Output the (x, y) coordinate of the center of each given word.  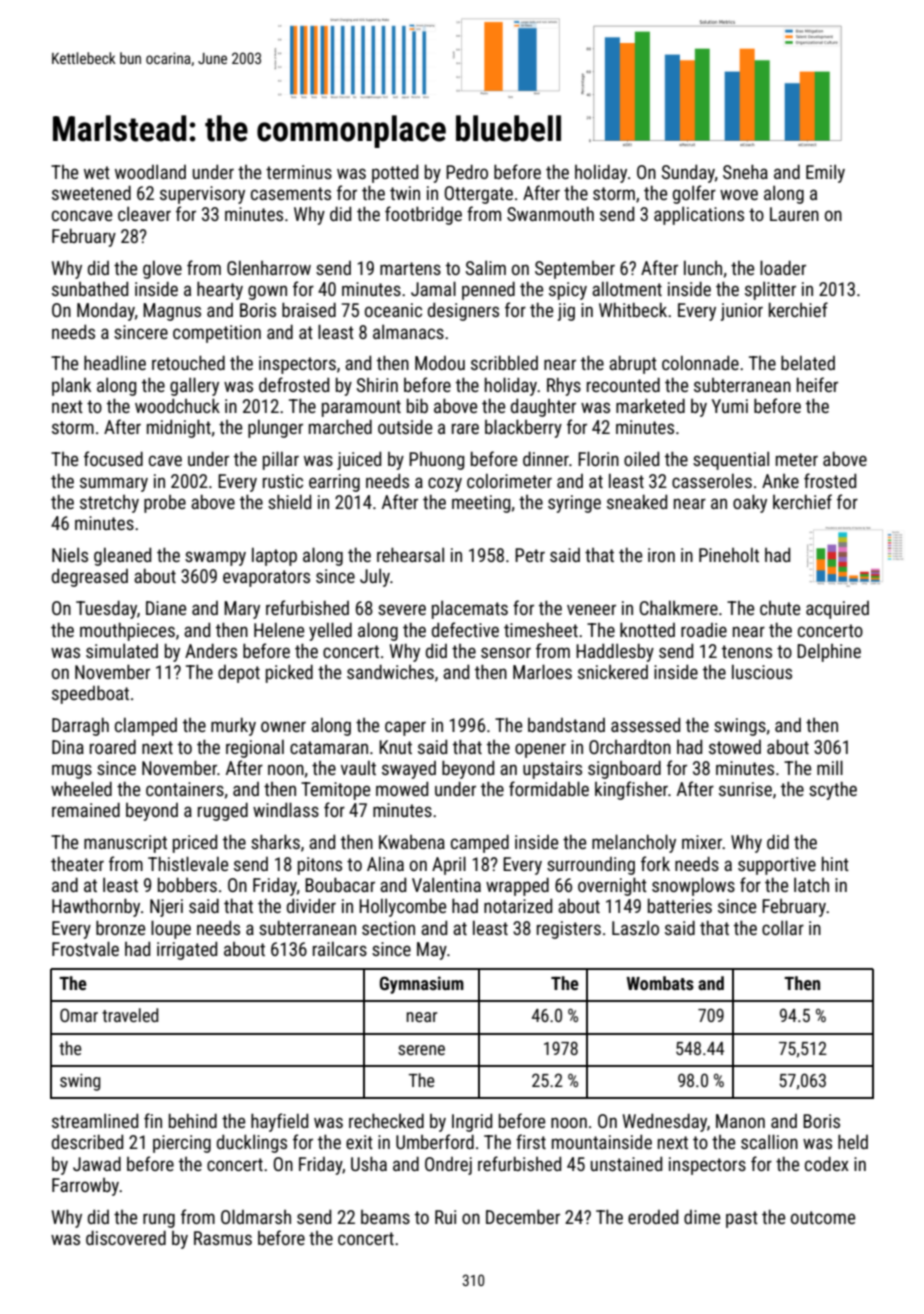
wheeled (81, 788)
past (742, 1219)
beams (385, 1217)
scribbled (504, 362)
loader (783, 267)
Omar (79, 1015)
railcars (340, 949)
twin (405, 193)
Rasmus (223, 1238)
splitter (770, 291)
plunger (275, 429)
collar (783, 927)
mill (830, 767)
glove (162, 270)
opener (540, 750)
